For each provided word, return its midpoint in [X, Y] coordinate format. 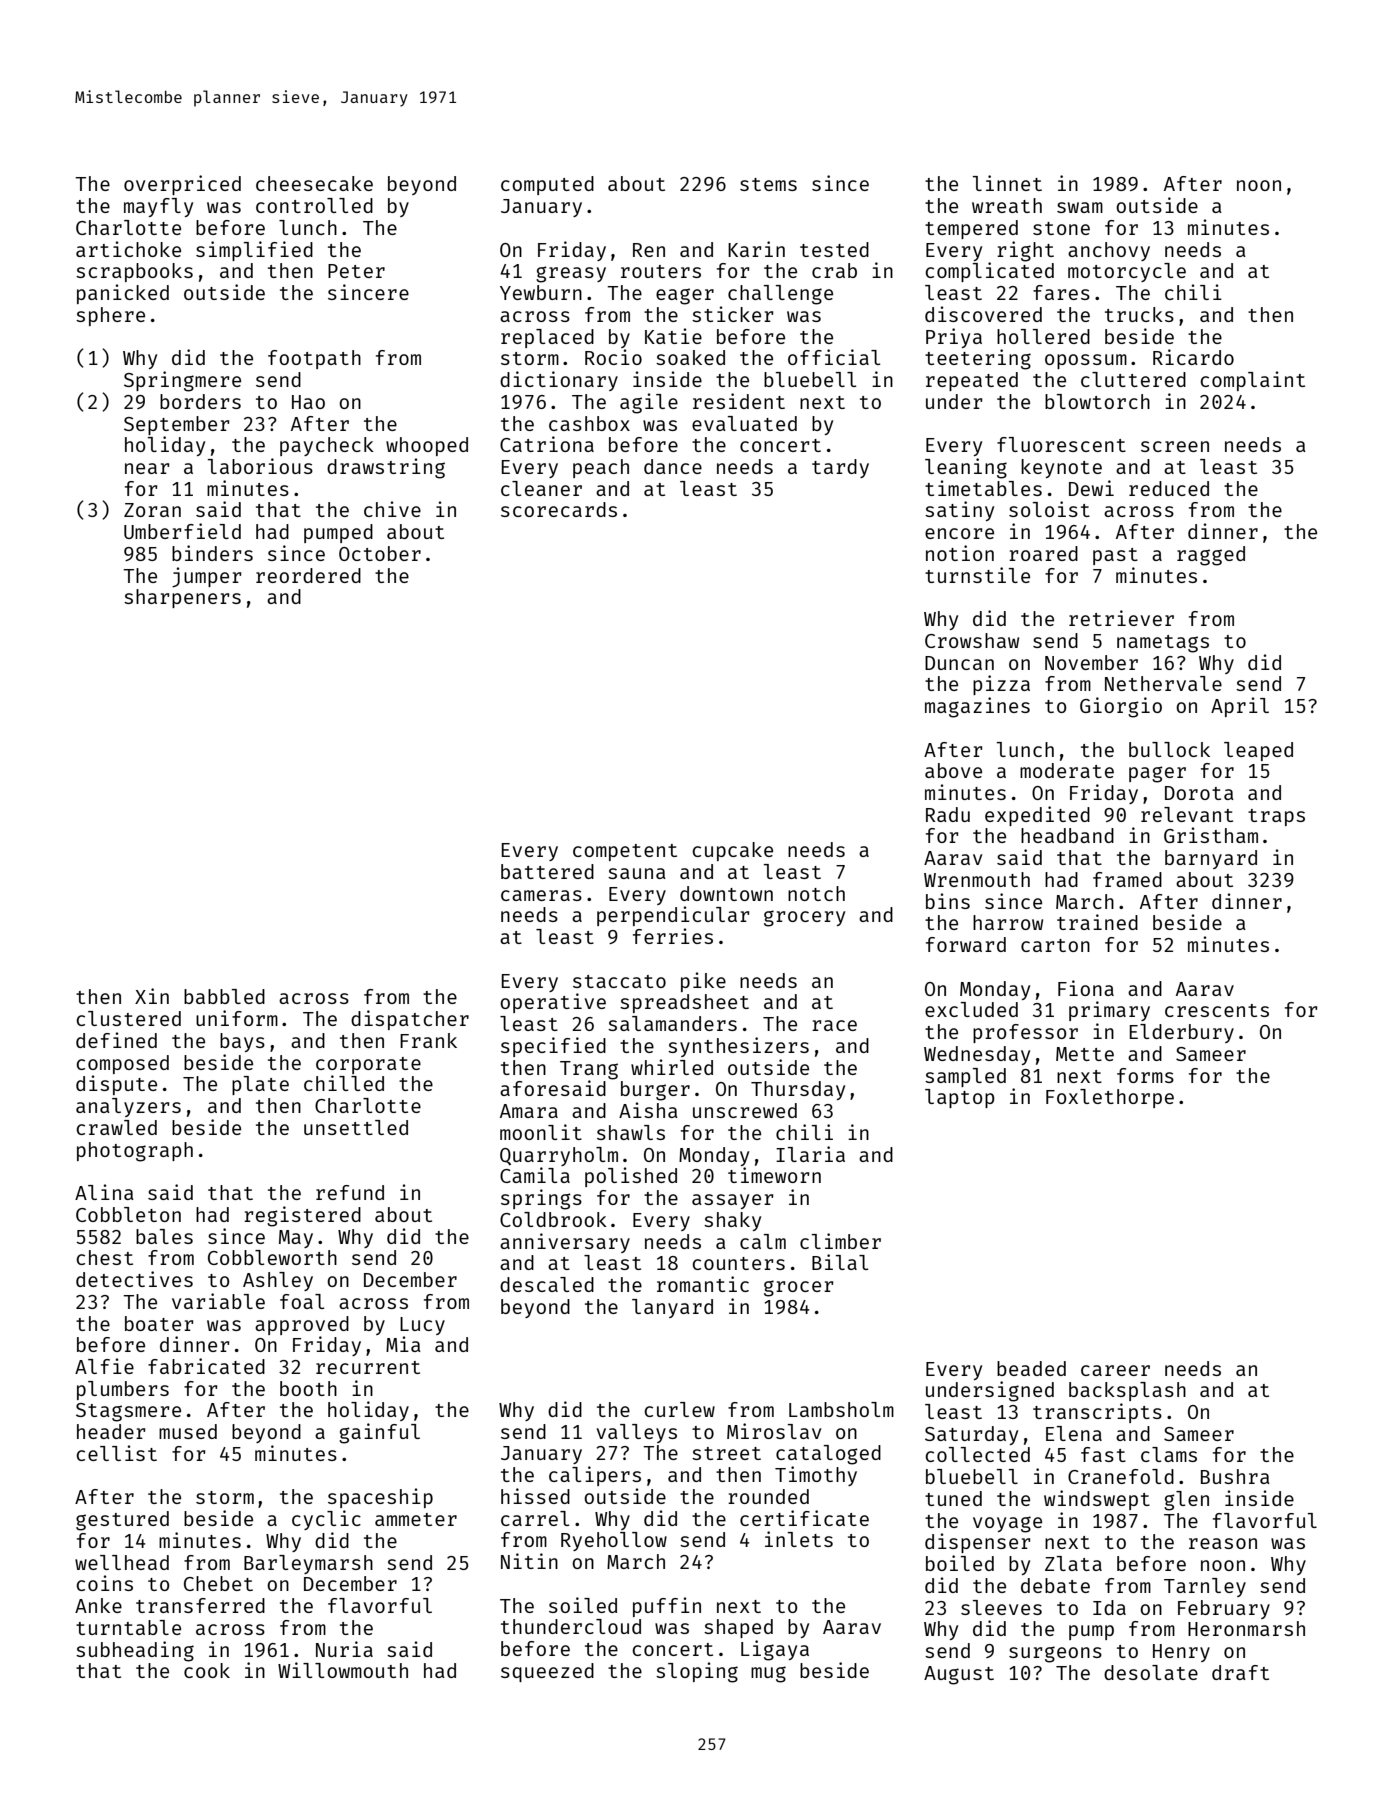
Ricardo [1193, 357]
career [1115, 1370]
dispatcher [410, 1020]
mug [768, 1674]
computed [547, 185]
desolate [1151, 1672]
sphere [110, 316]
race [834, 1025]
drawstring [386, 468]
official [834, 357]
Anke [98, 1605]
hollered [1043, 336]
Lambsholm [841, 1409]
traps [1276, 817]
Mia [403, 1344]
